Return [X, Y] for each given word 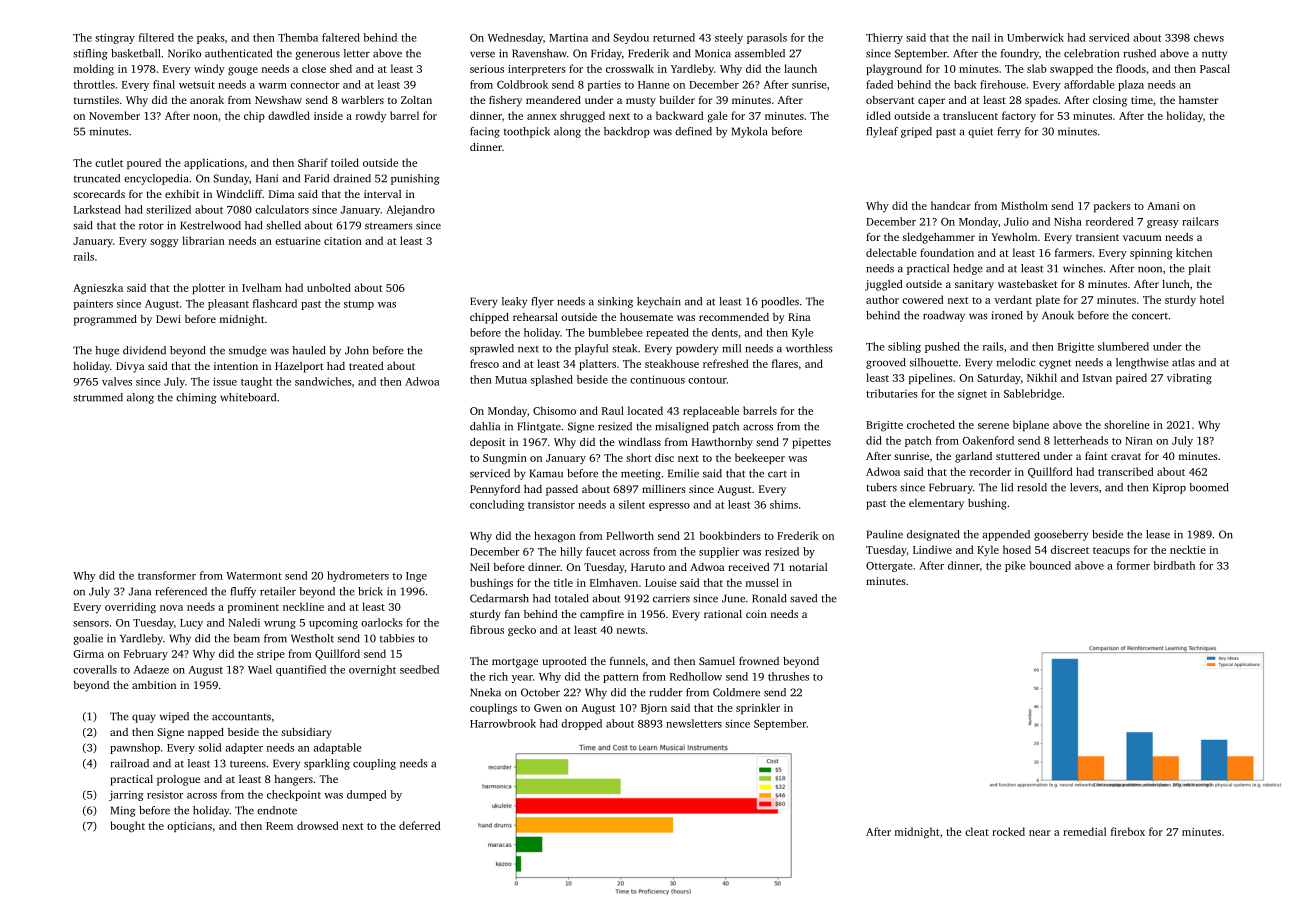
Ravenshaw [539, 53]
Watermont [254, 576]
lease [1158, 534]
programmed [105, 320]
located [645, 410]
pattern [621, 678]
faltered [341, 37]
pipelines [931, 378]
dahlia [485, 426]
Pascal [1215, 68]
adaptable [337, 748]
